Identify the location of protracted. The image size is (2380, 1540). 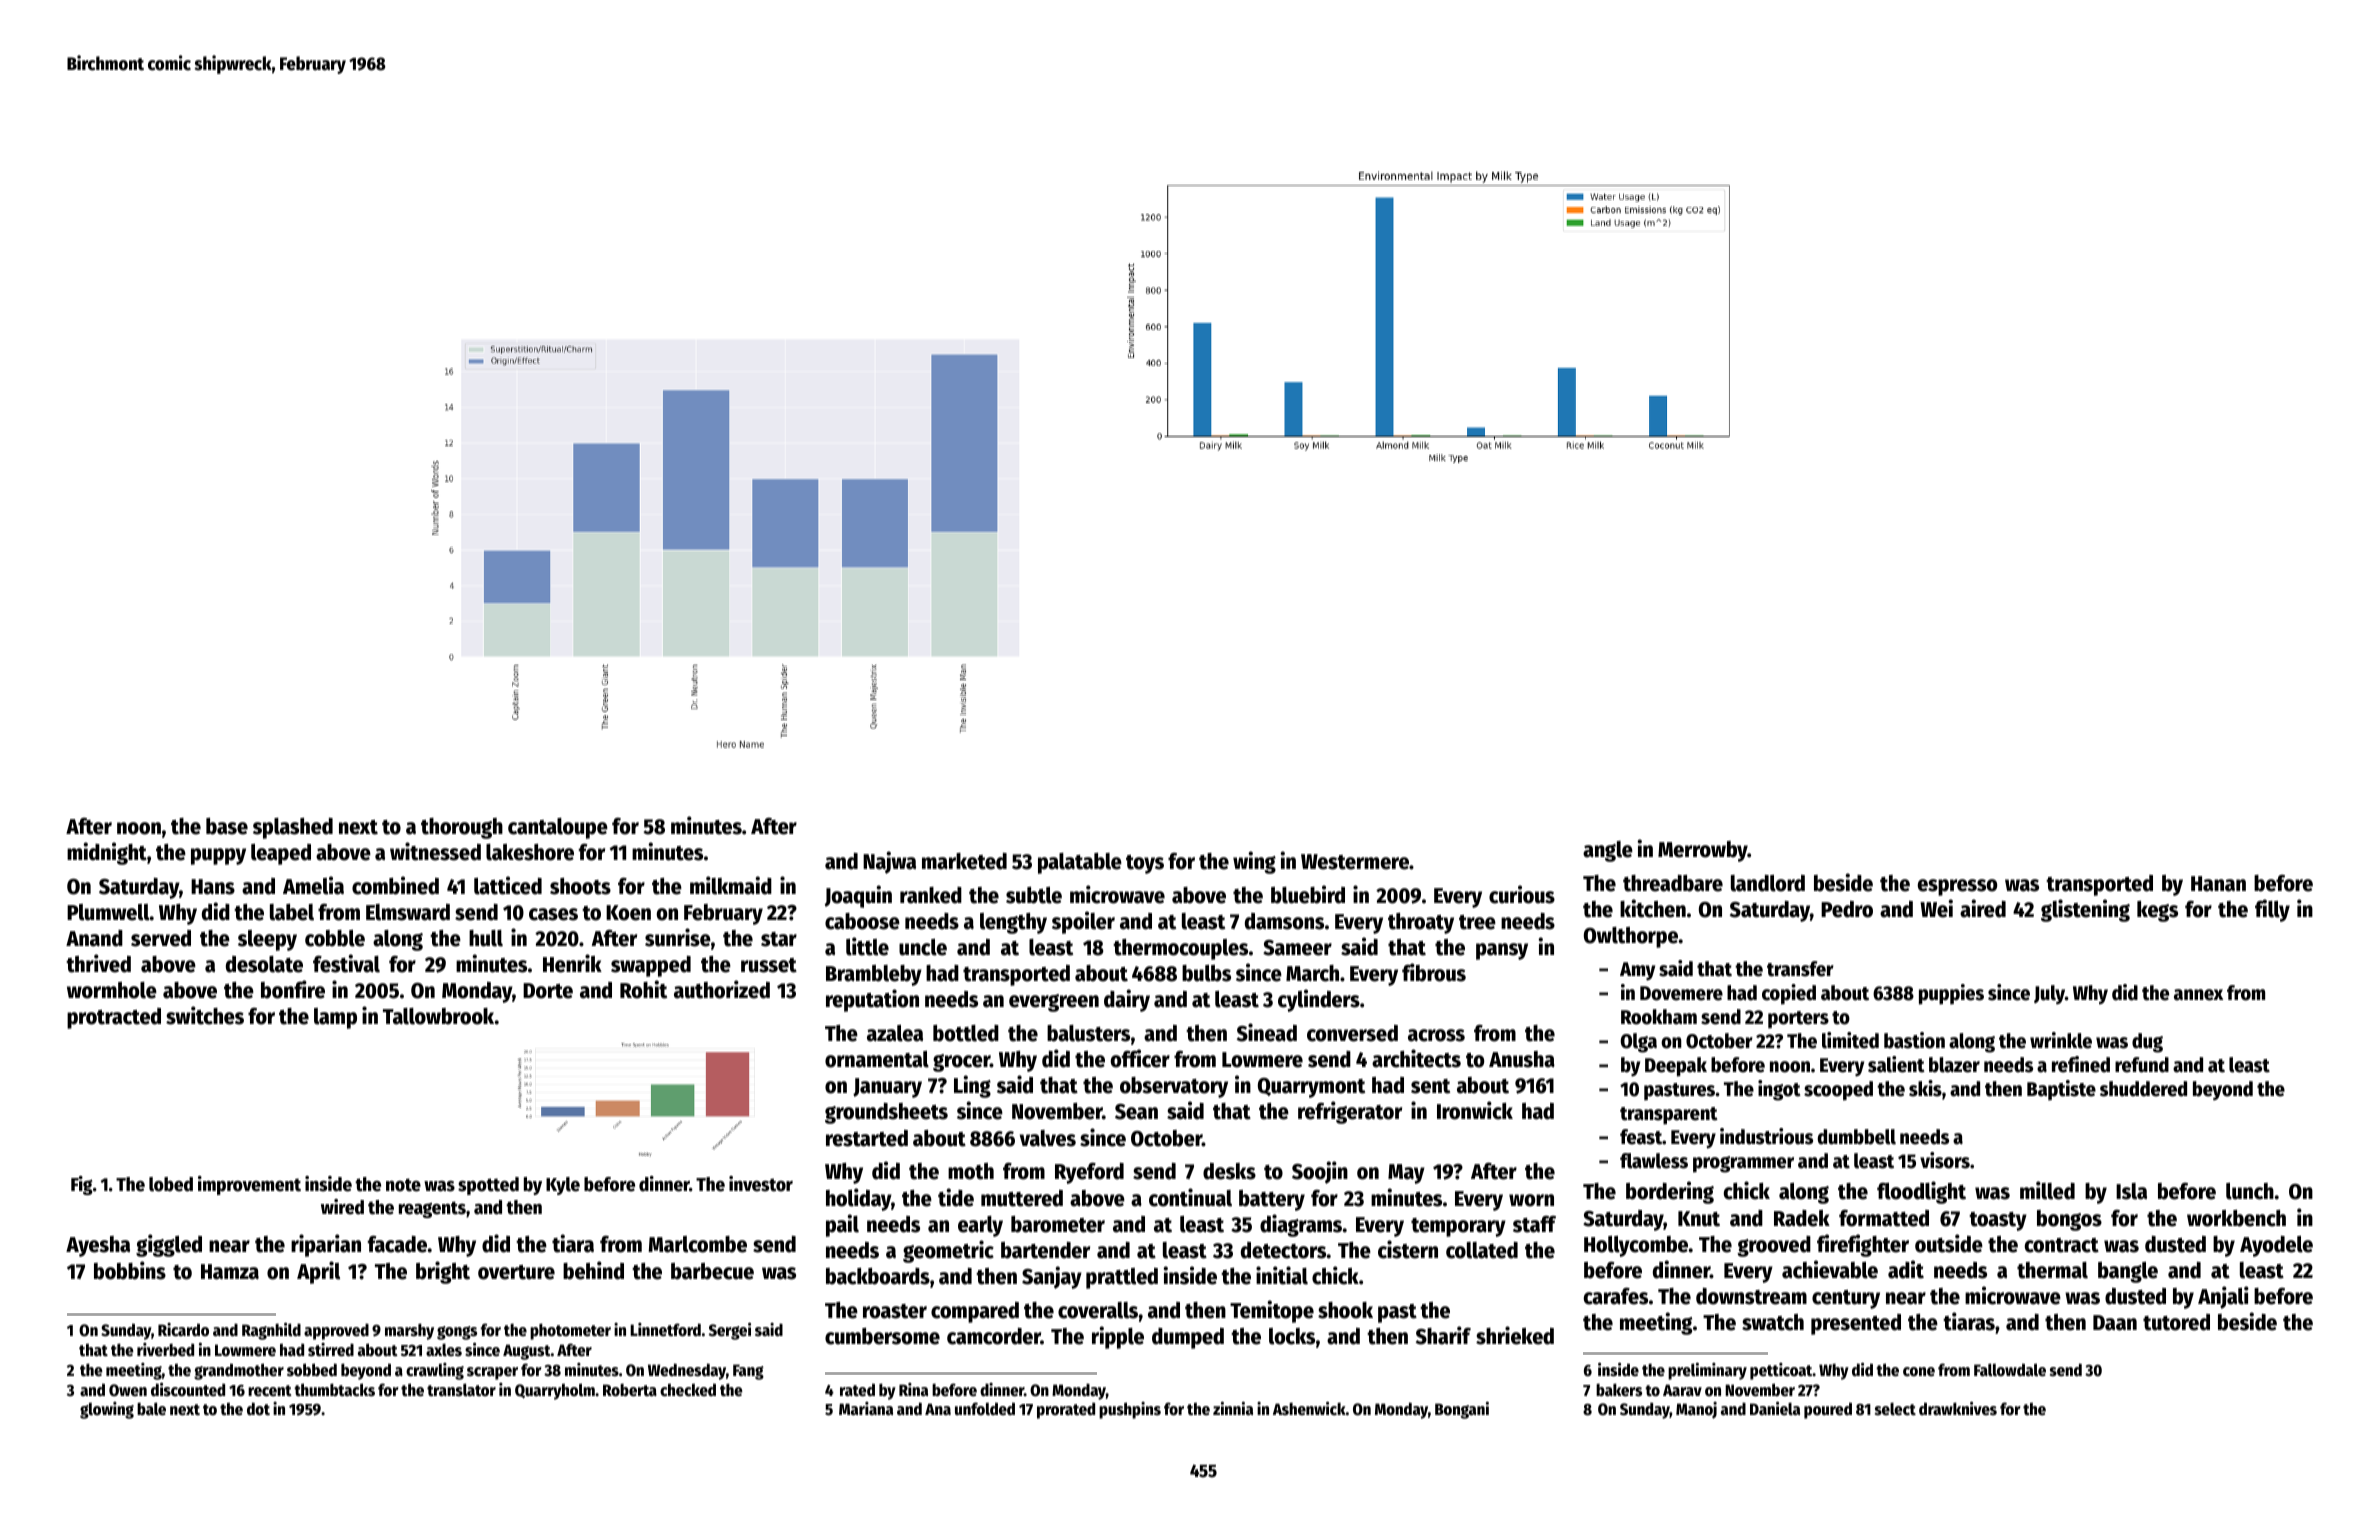
(114, 1018).
